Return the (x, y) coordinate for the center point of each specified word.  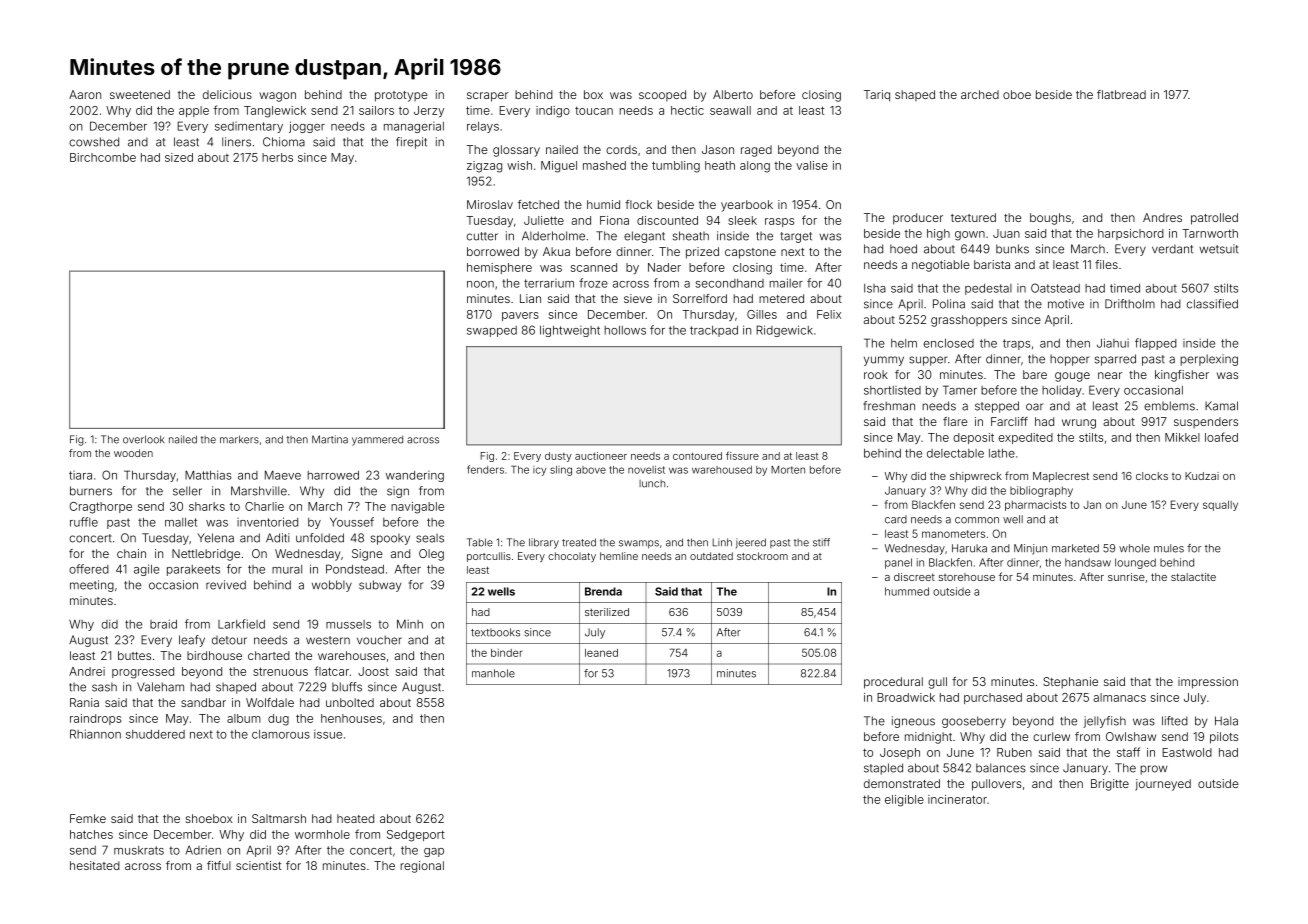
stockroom (762, 556)
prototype (401, 96)
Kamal (1221, 406)
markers (239, 439)
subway (380, 586)
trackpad (714, 331)
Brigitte (1110, 785)
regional (422, 867)
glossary (516, 151)
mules (1169, 548)
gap (434, 852)
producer (918, 219)
